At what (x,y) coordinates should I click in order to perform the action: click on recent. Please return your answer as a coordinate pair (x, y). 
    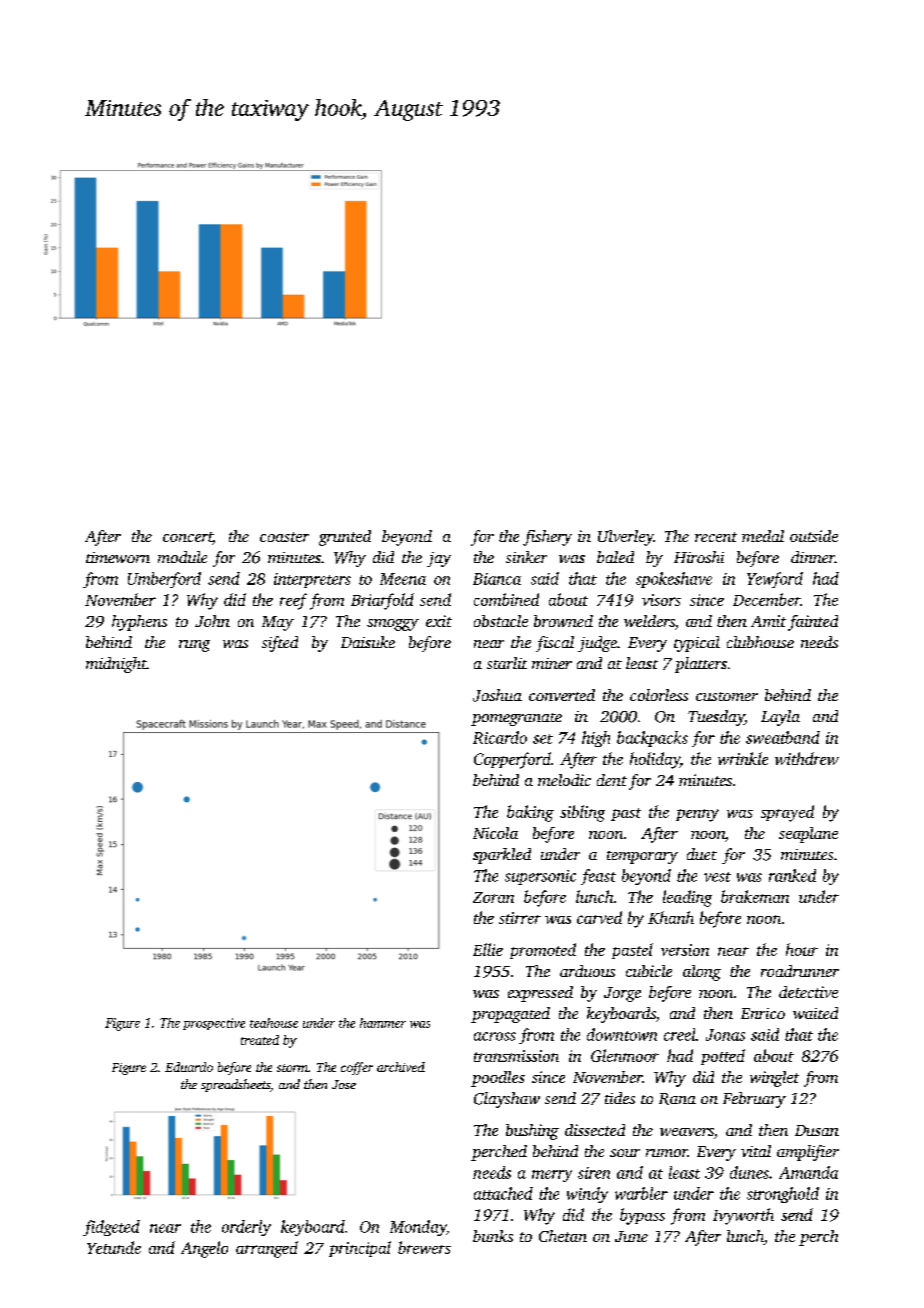
    Looking at the image, I should click on (716, 537).
